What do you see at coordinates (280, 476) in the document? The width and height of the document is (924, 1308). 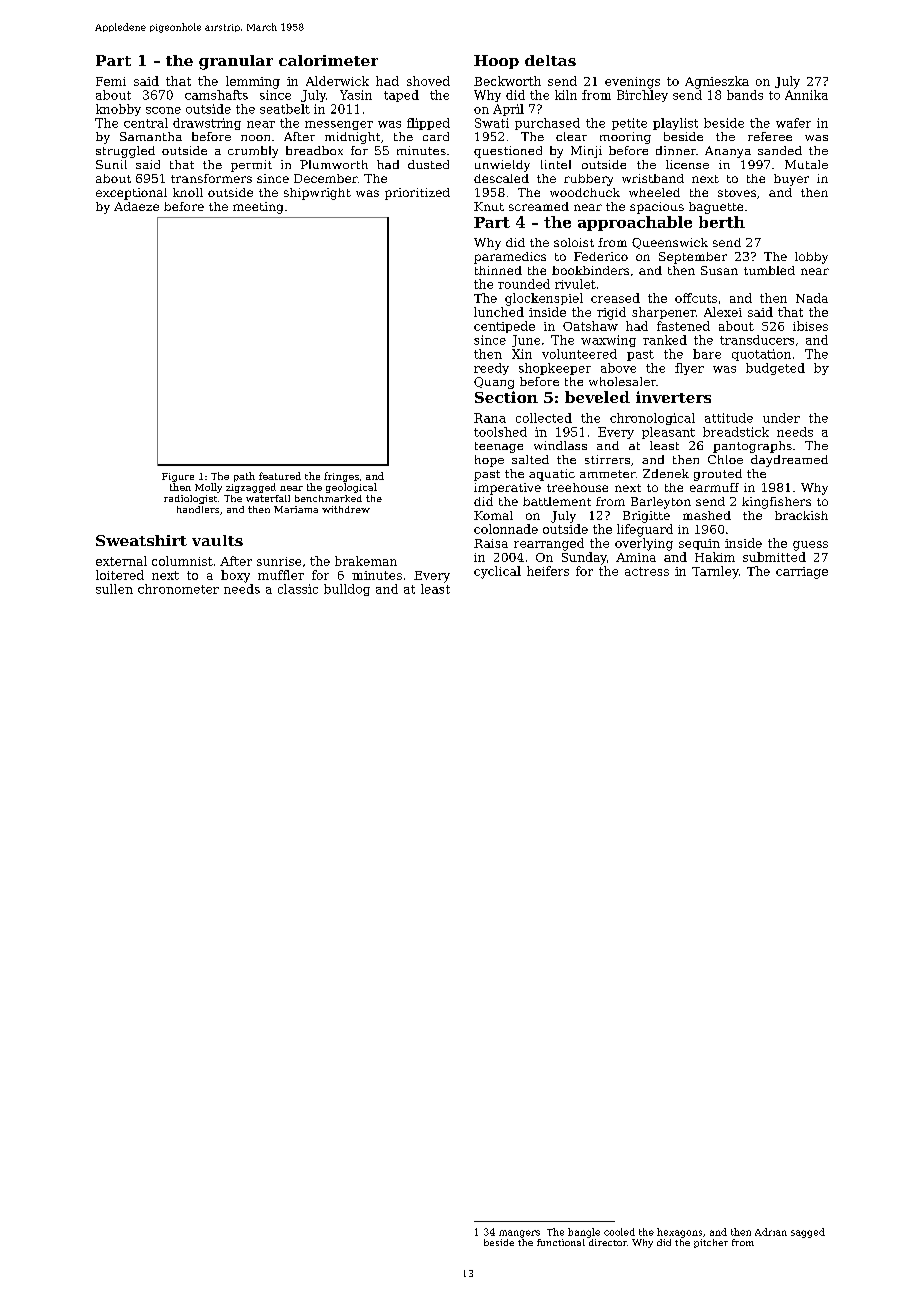 I see `featured` at bounding box center [280, 476].
